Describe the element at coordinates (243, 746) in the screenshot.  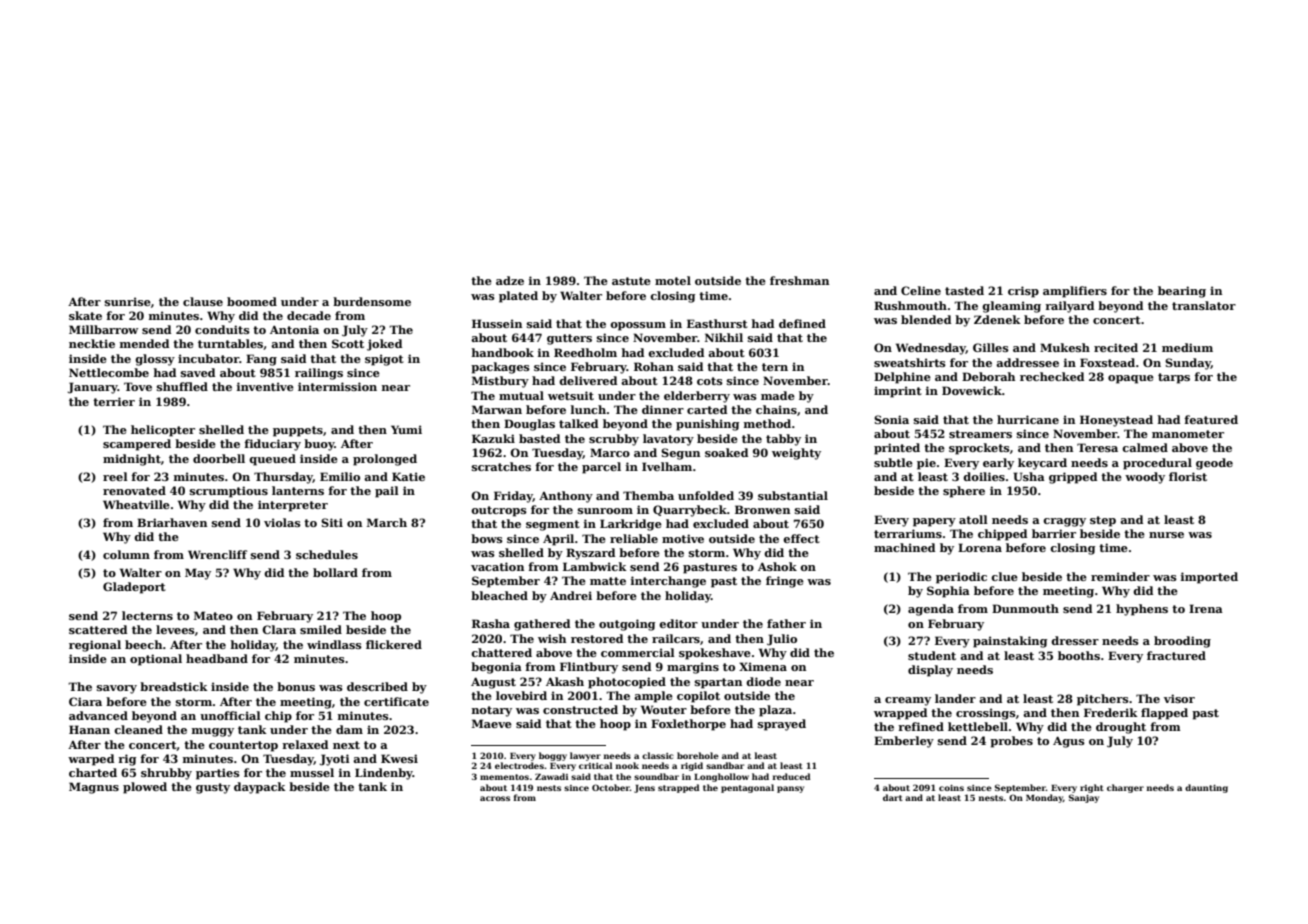
I see `countertop` at that location.
